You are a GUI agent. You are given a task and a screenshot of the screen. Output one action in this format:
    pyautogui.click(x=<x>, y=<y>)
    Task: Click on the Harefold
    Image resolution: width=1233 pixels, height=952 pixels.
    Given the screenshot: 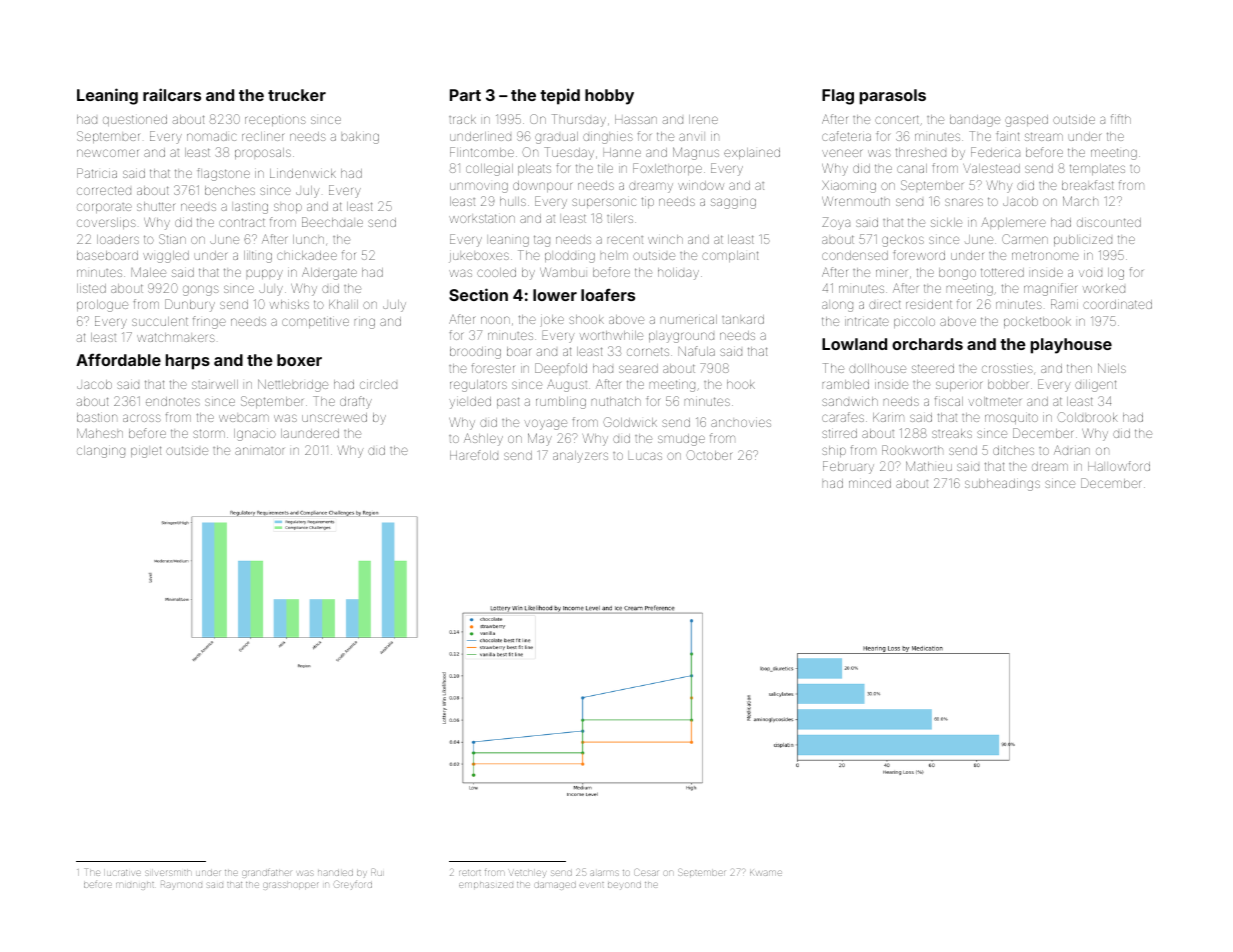 What is the action you would take?
    pyautogui.click(x=474, y=455)
